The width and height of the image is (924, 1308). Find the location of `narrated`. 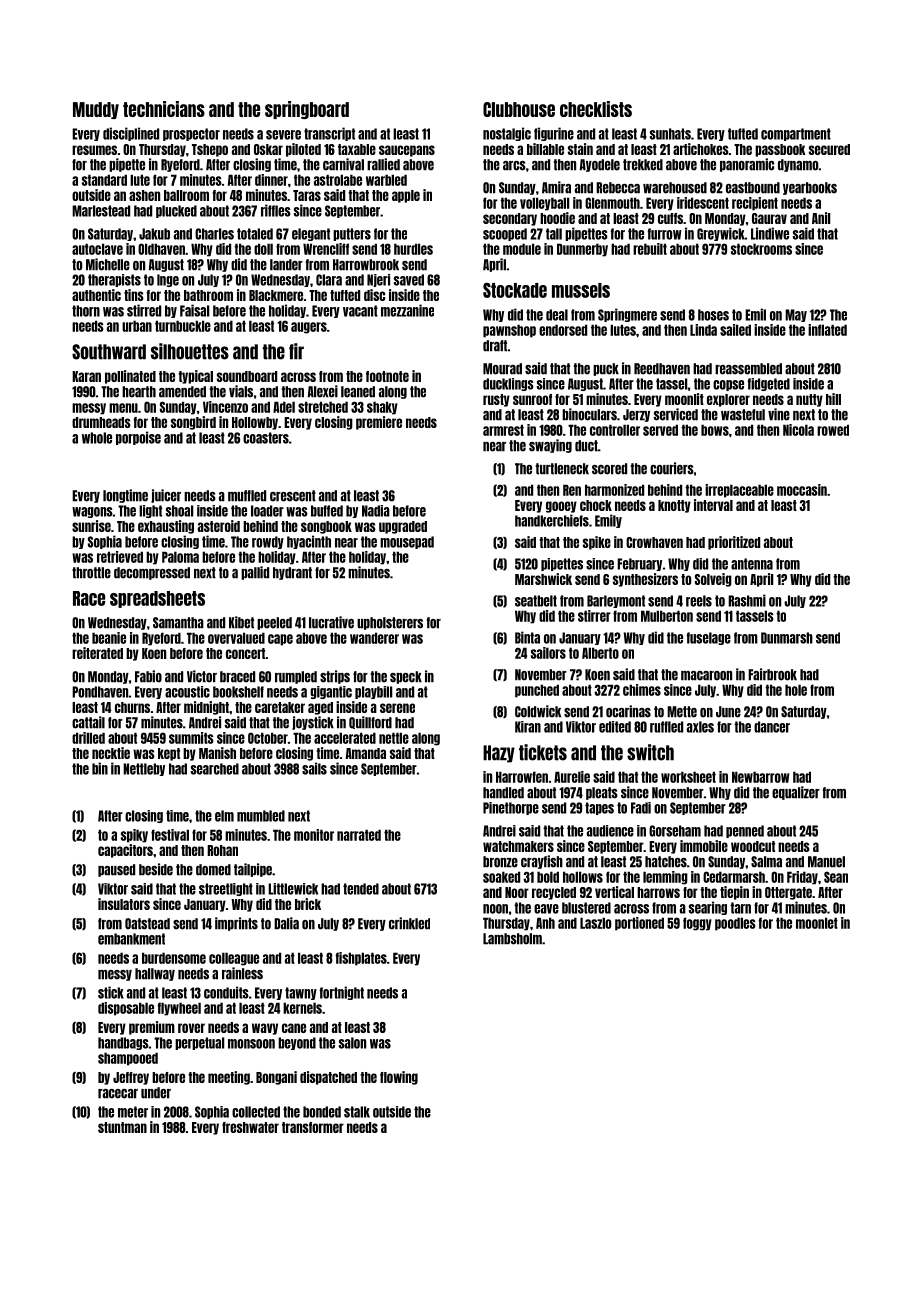

narrated is located at coordinates (359, 835).
